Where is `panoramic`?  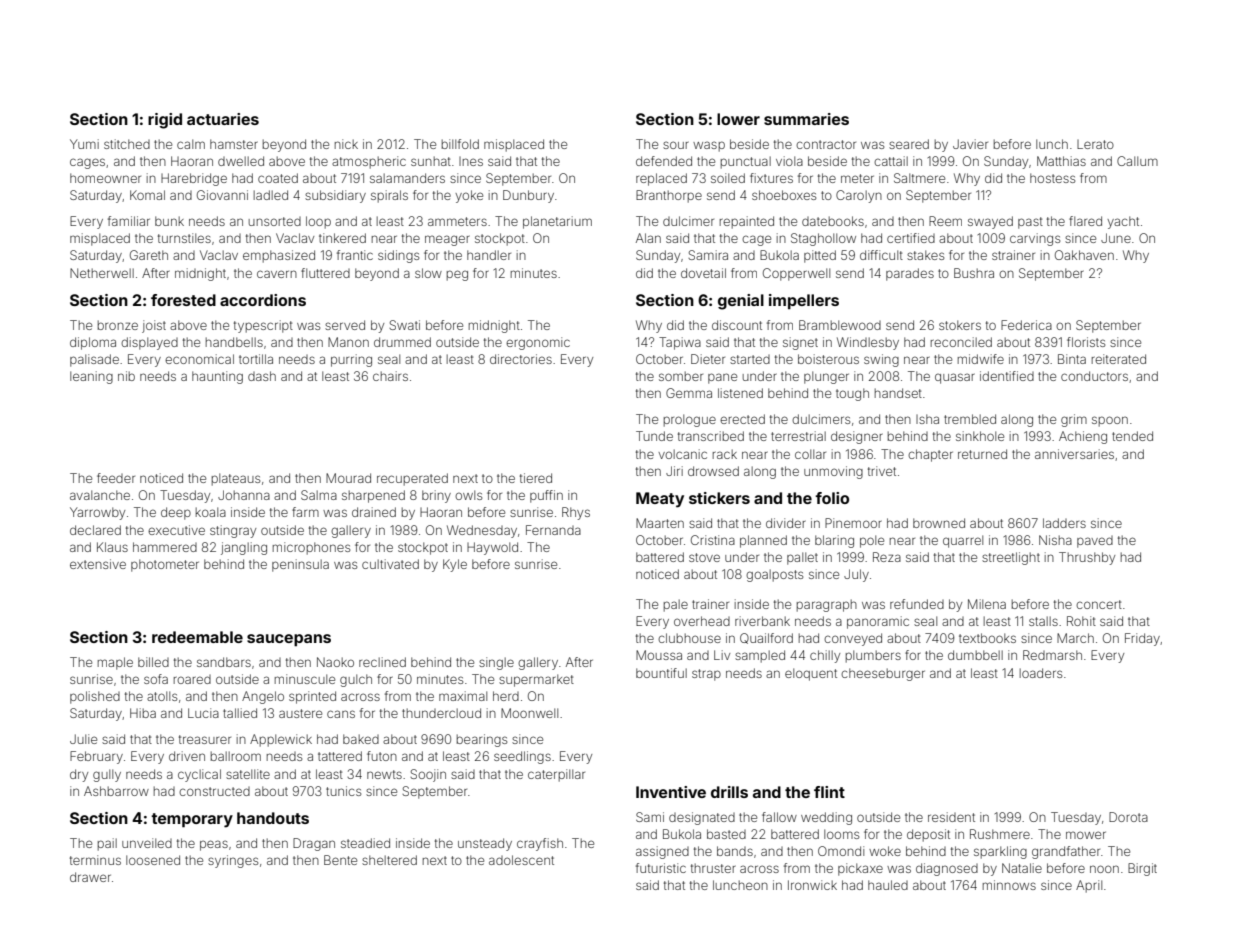
panoramic is located at coordinates (878, 622).
